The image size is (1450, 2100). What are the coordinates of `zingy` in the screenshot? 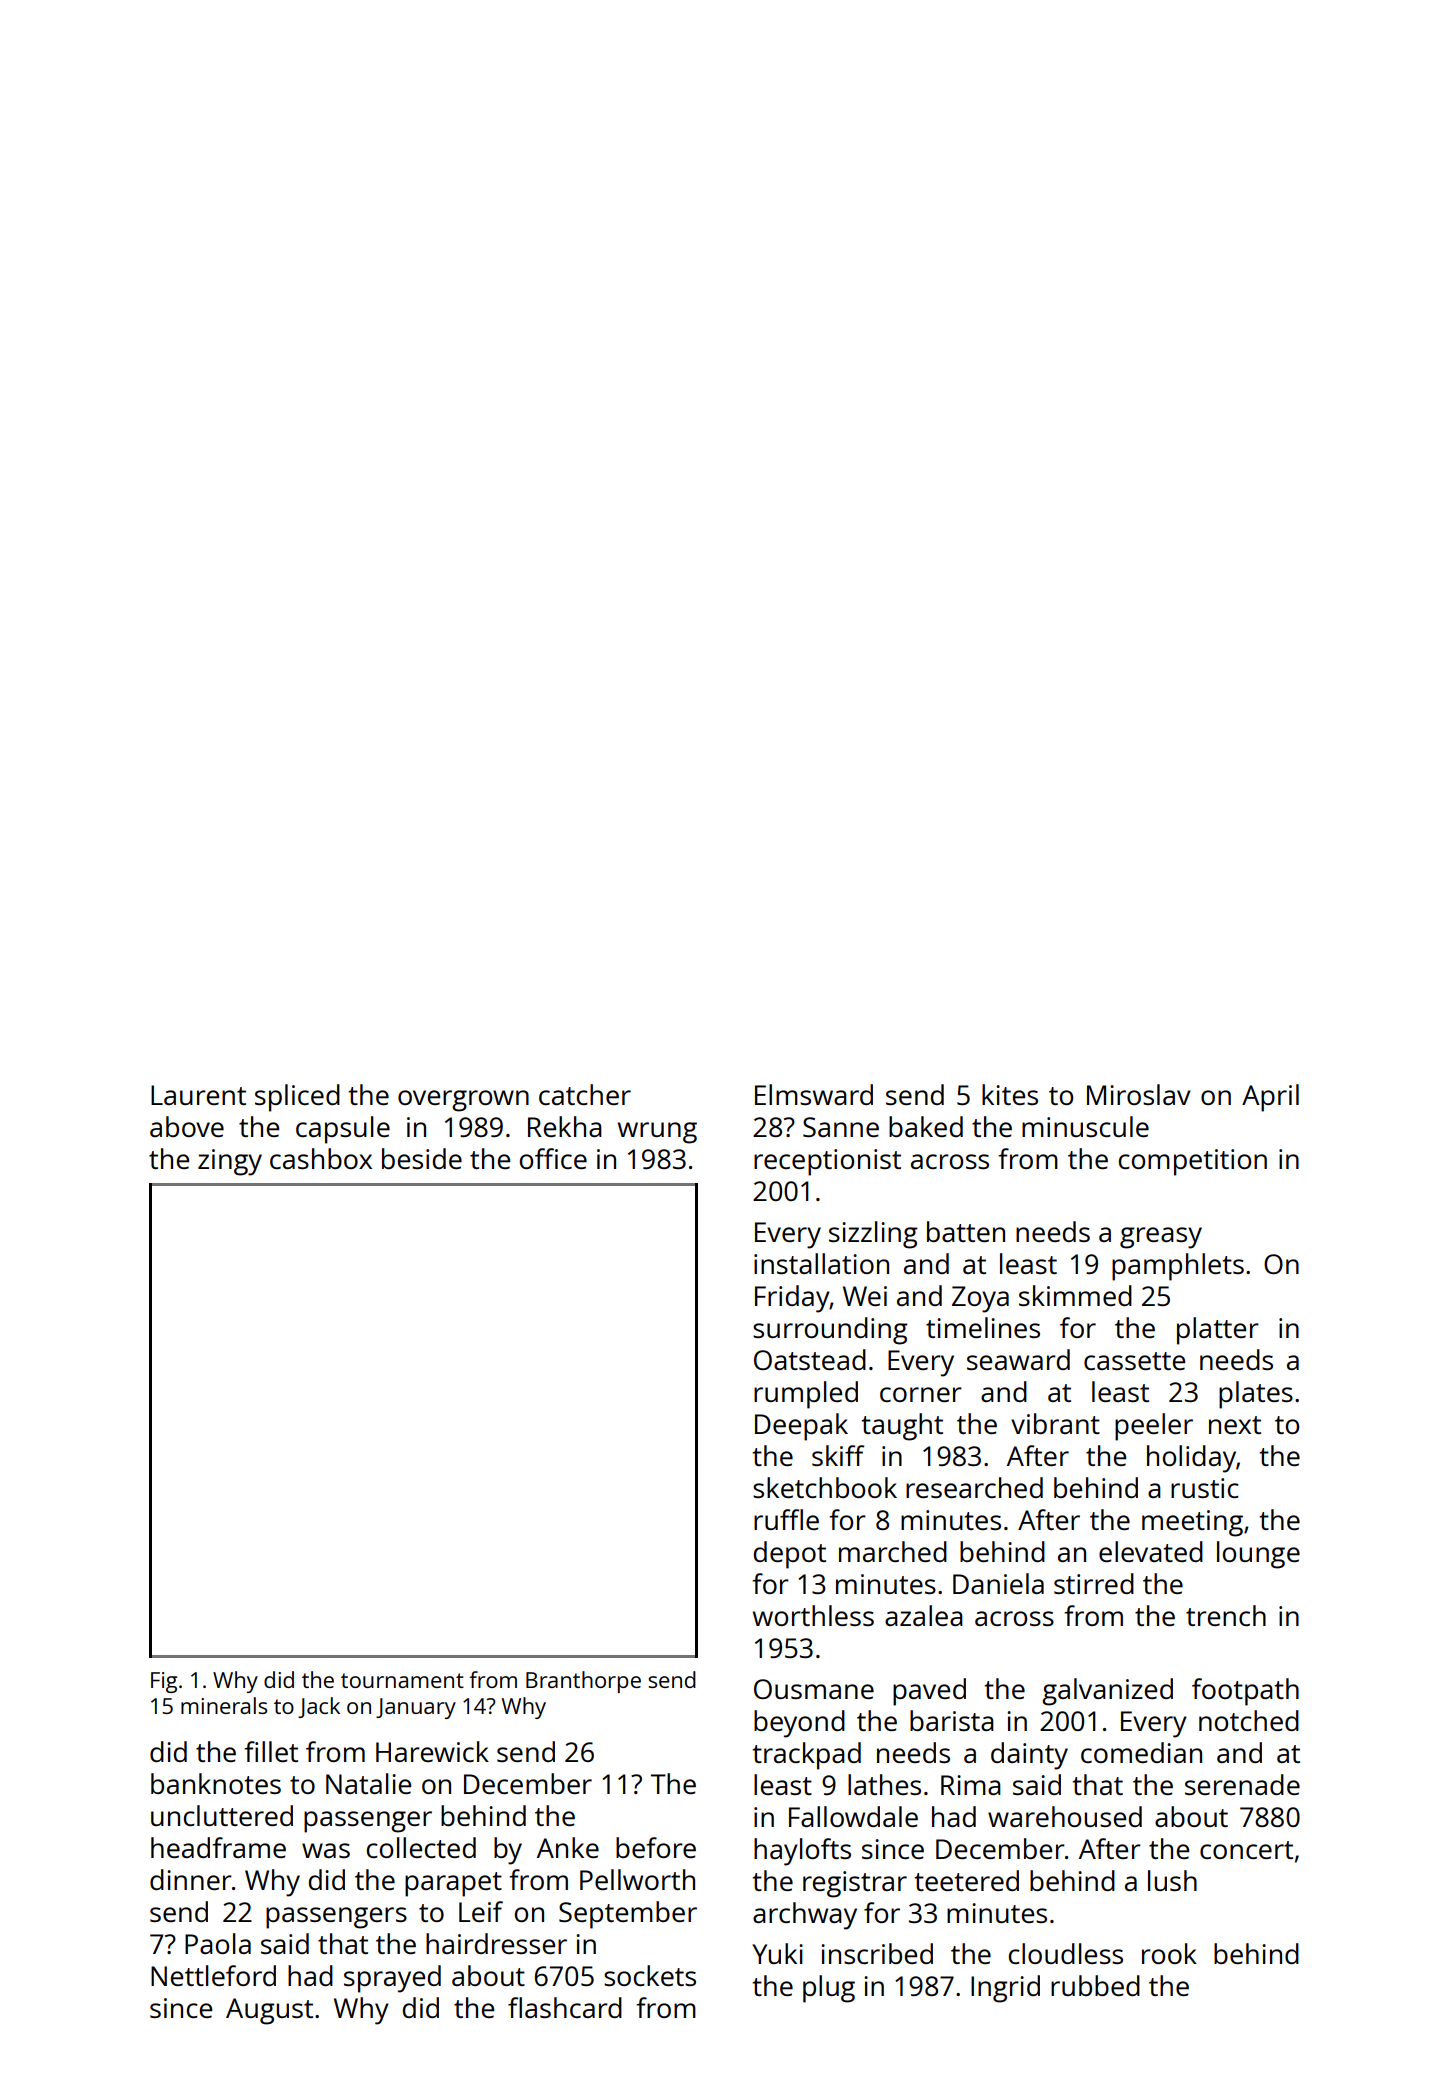 It's located at (230, 1162).
